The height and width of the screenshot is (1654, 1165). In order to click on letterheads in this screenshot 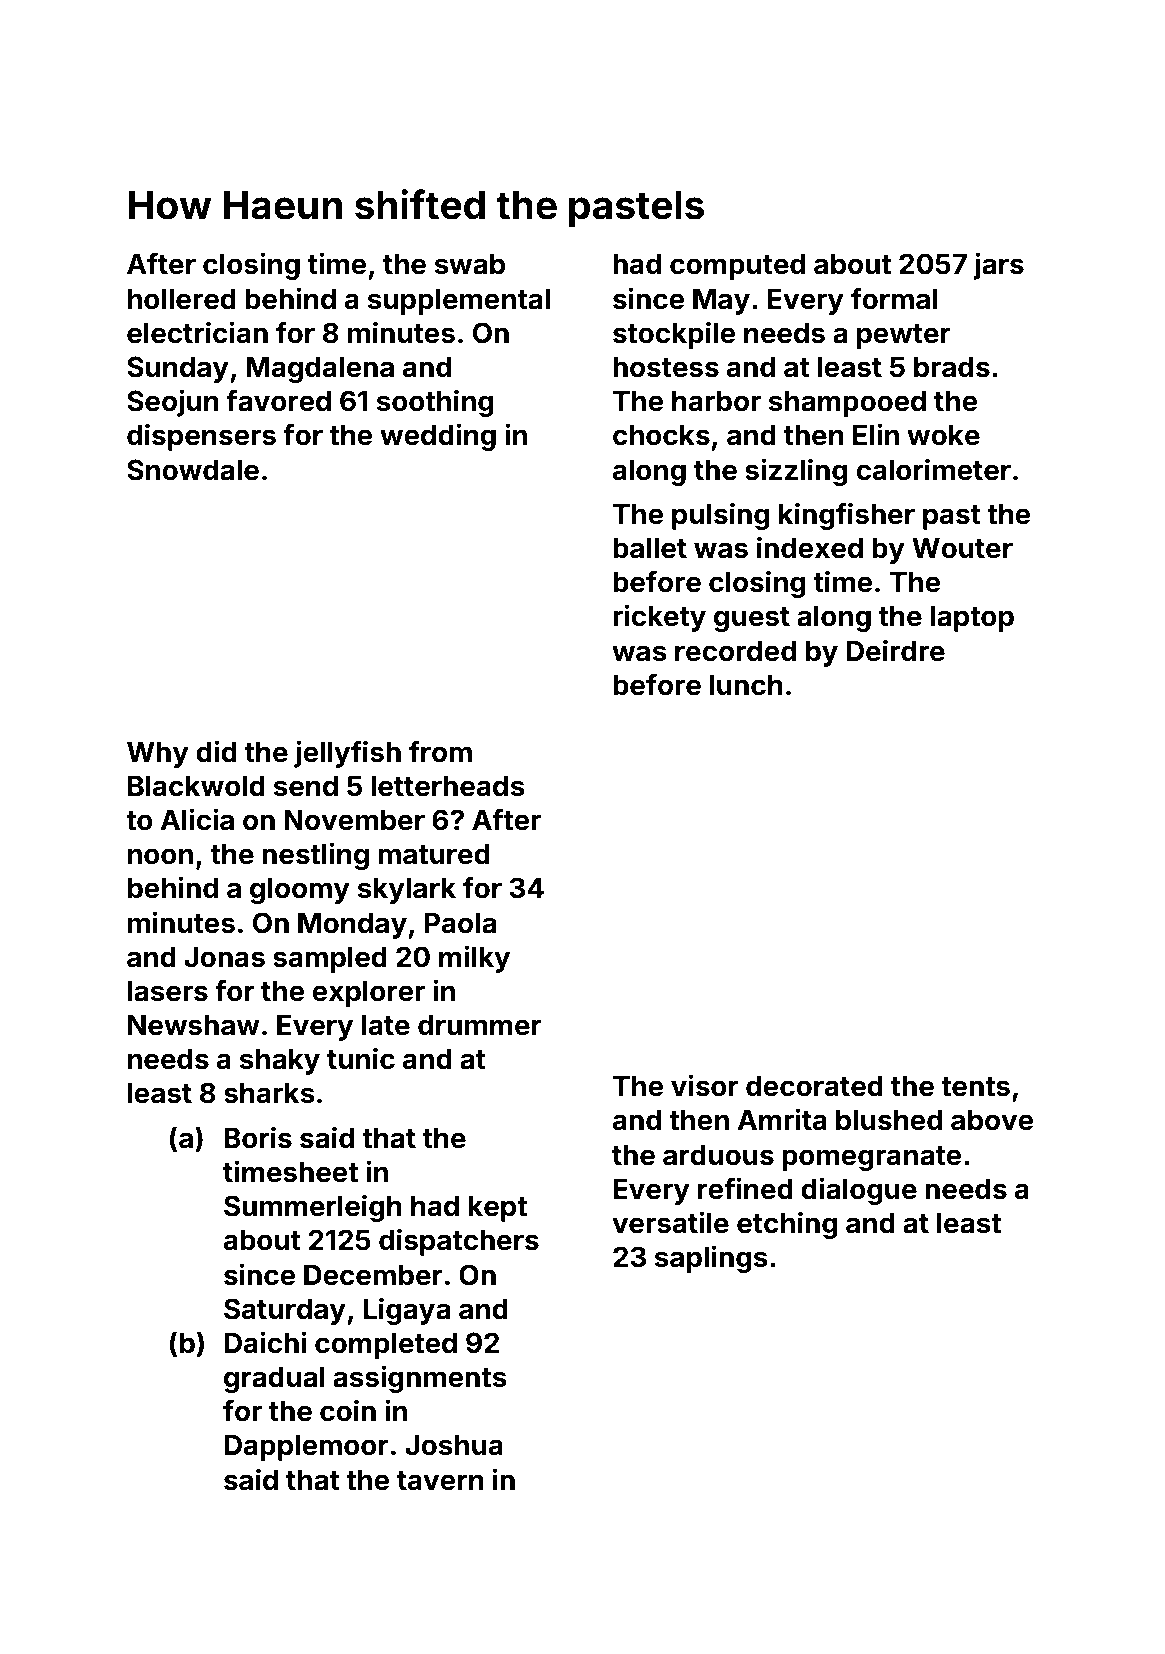, I will do `click(448, 786)`.
